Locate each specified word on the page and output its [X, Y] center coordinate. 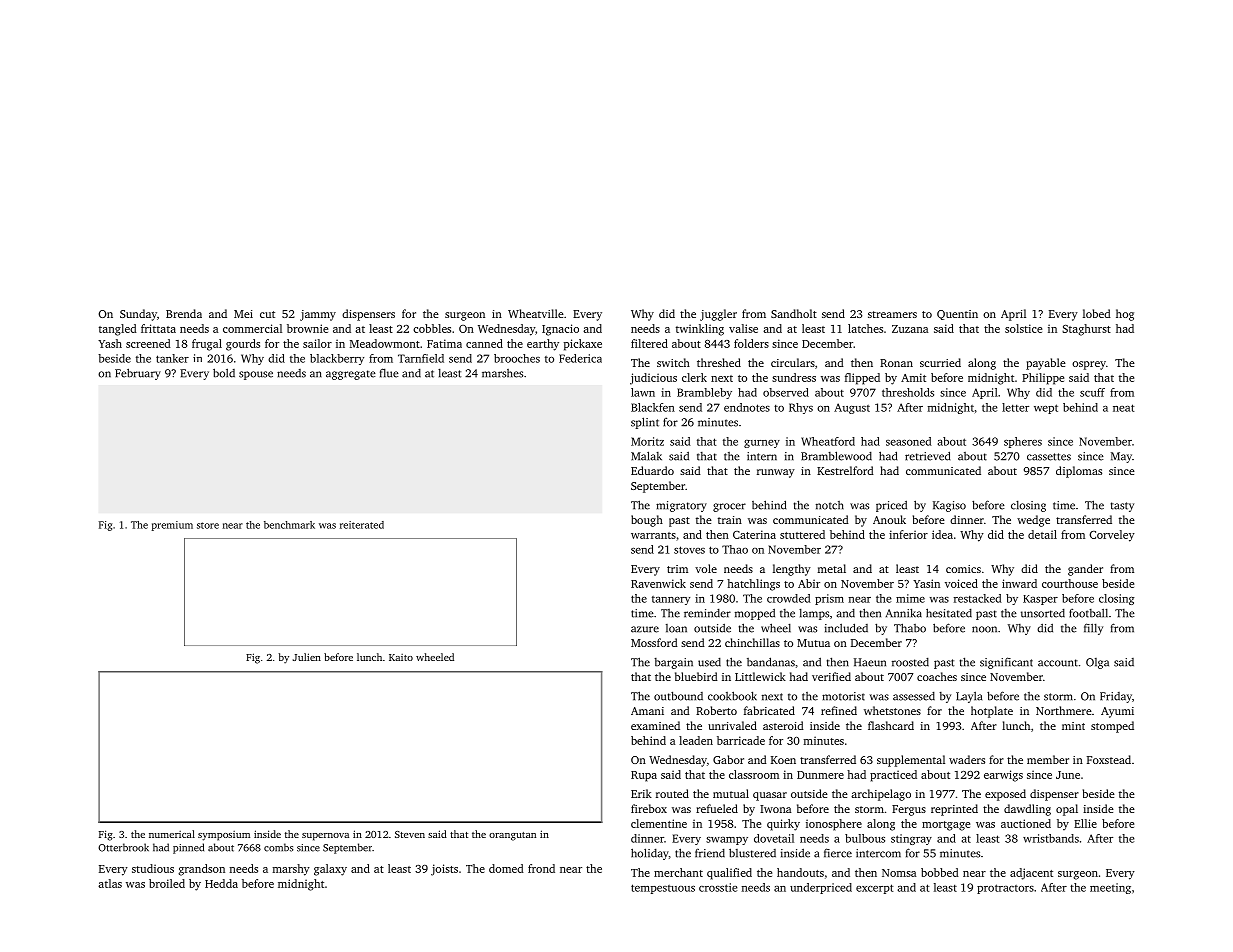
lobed [1097, 313]
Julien [307, 657]
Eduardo [652, 470]
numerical [172, 834]
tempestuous [663, 889]
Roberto [716, 710]
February [138, 374]
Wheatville [536, 313]
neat [1123, 408]
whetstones [892, 710]
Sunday [138, 315]
